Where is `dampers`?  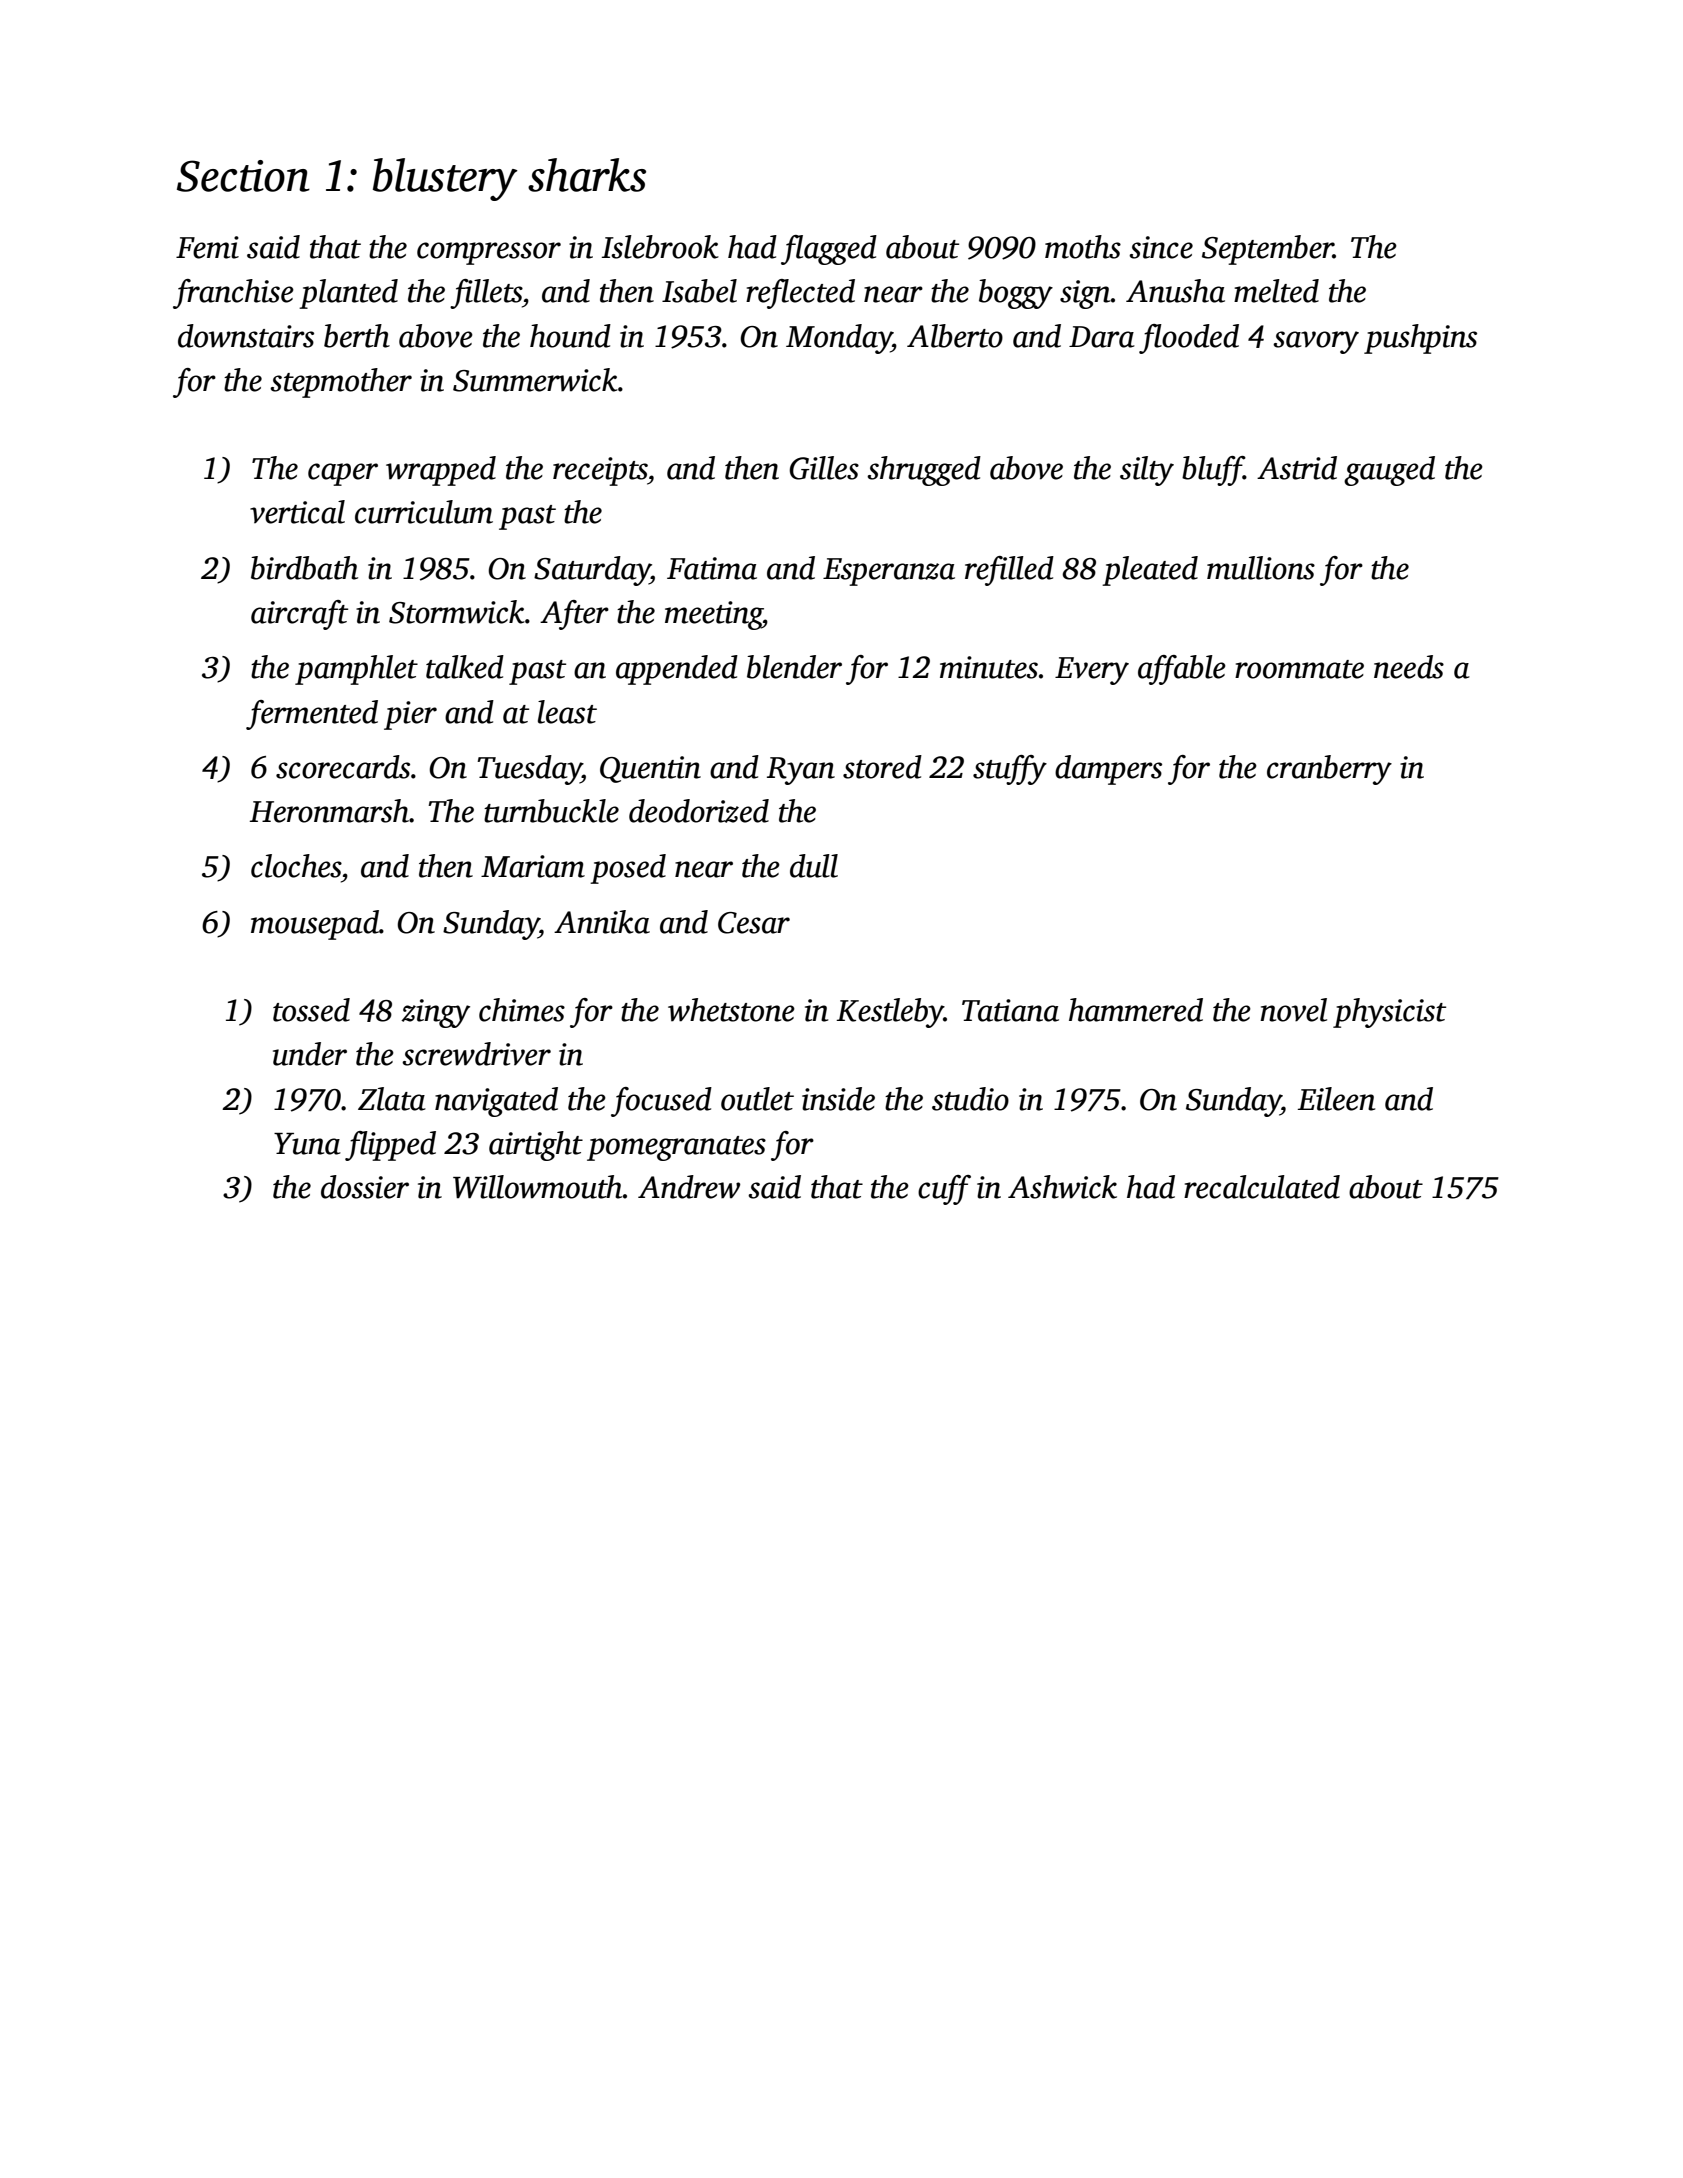 dampers is located at coordinates (1108, 770).
